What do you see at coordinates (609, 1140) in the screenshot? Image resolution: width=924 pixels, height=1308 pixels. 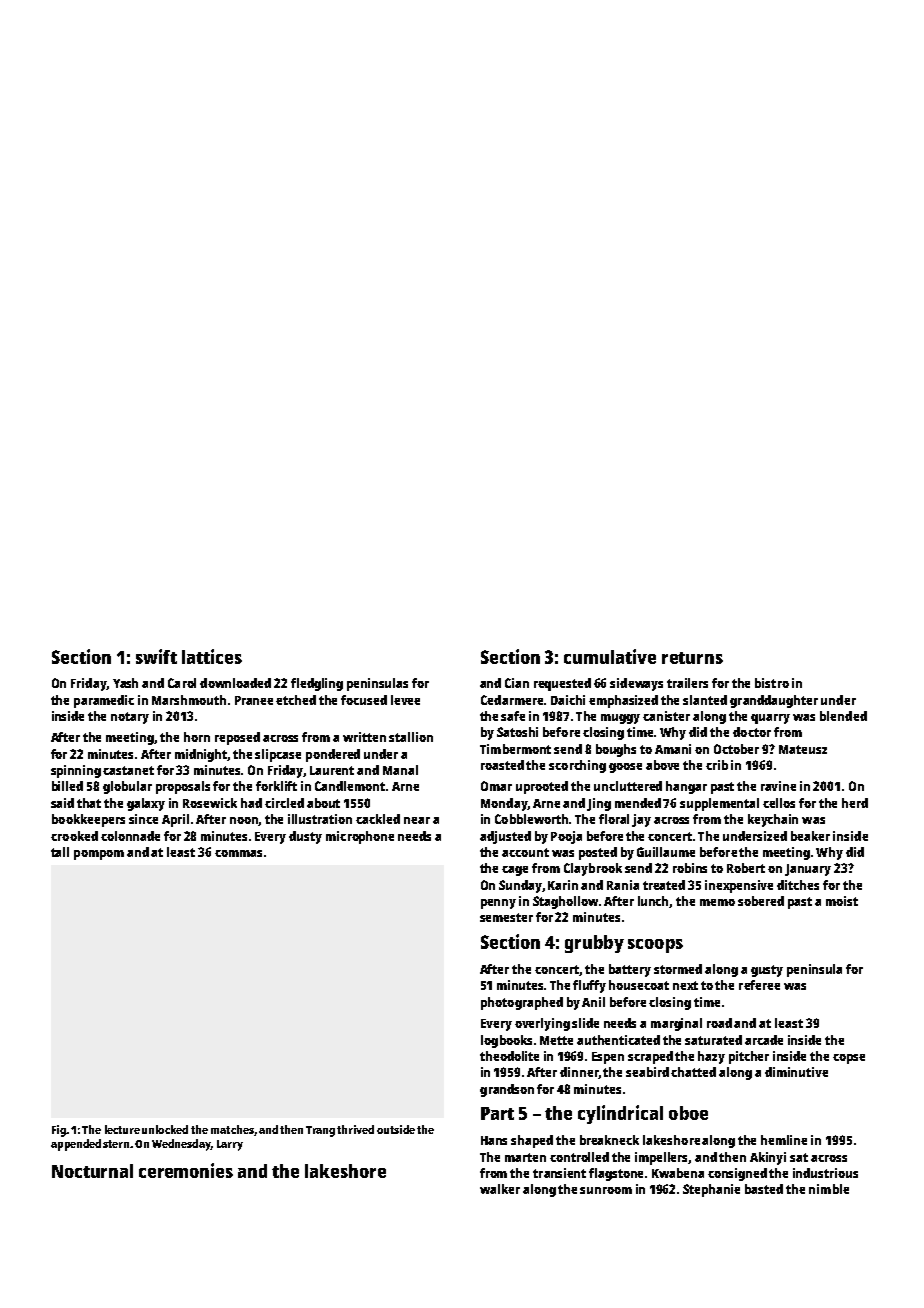 I see `breakneck` at bounding box center [609, 1140].
